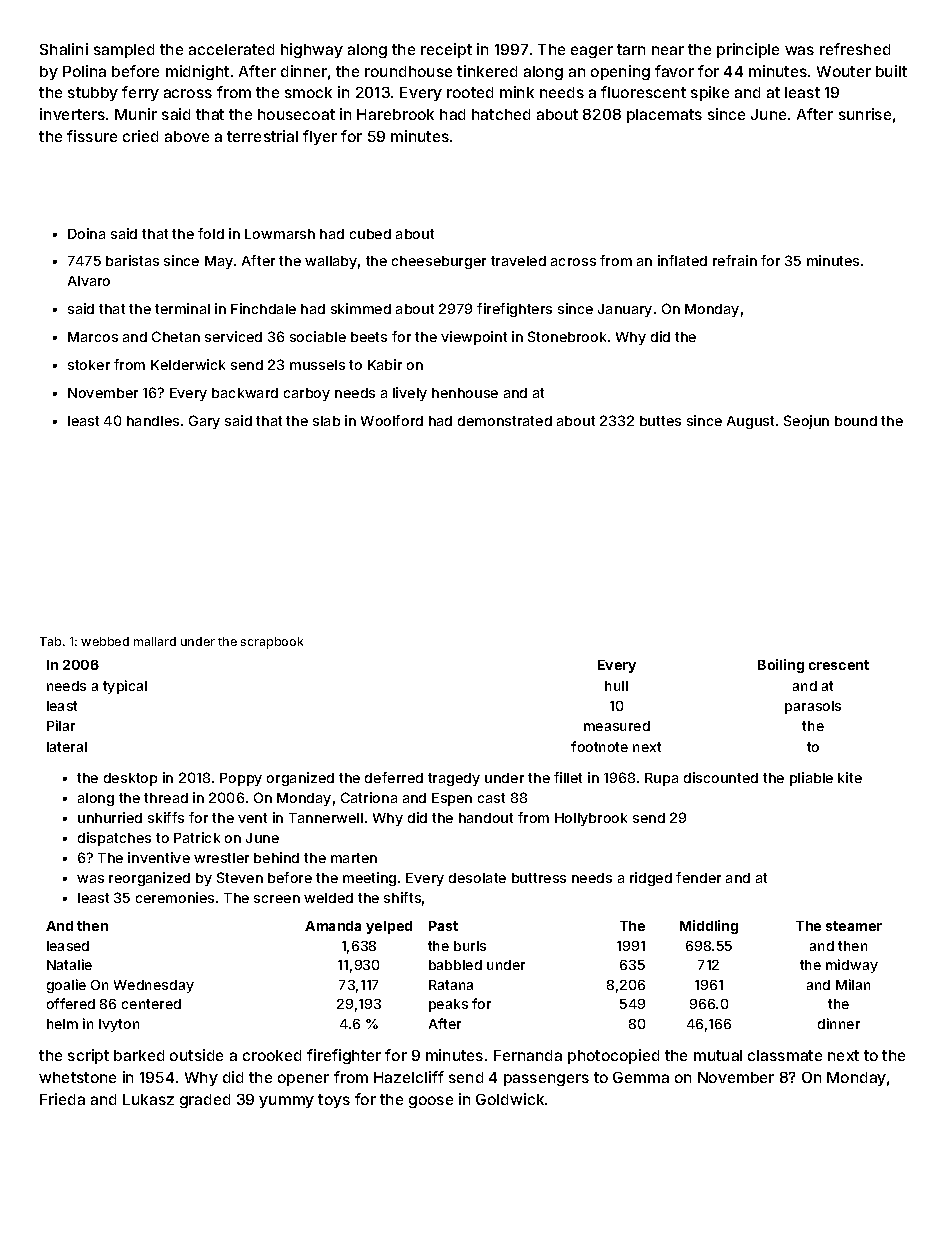 Image resolution: width=952 pixels, height=1233 pixels. What do you see at coordinates (446, 50) in the page?
I see `receipt` at bounding box center [446, 50].
